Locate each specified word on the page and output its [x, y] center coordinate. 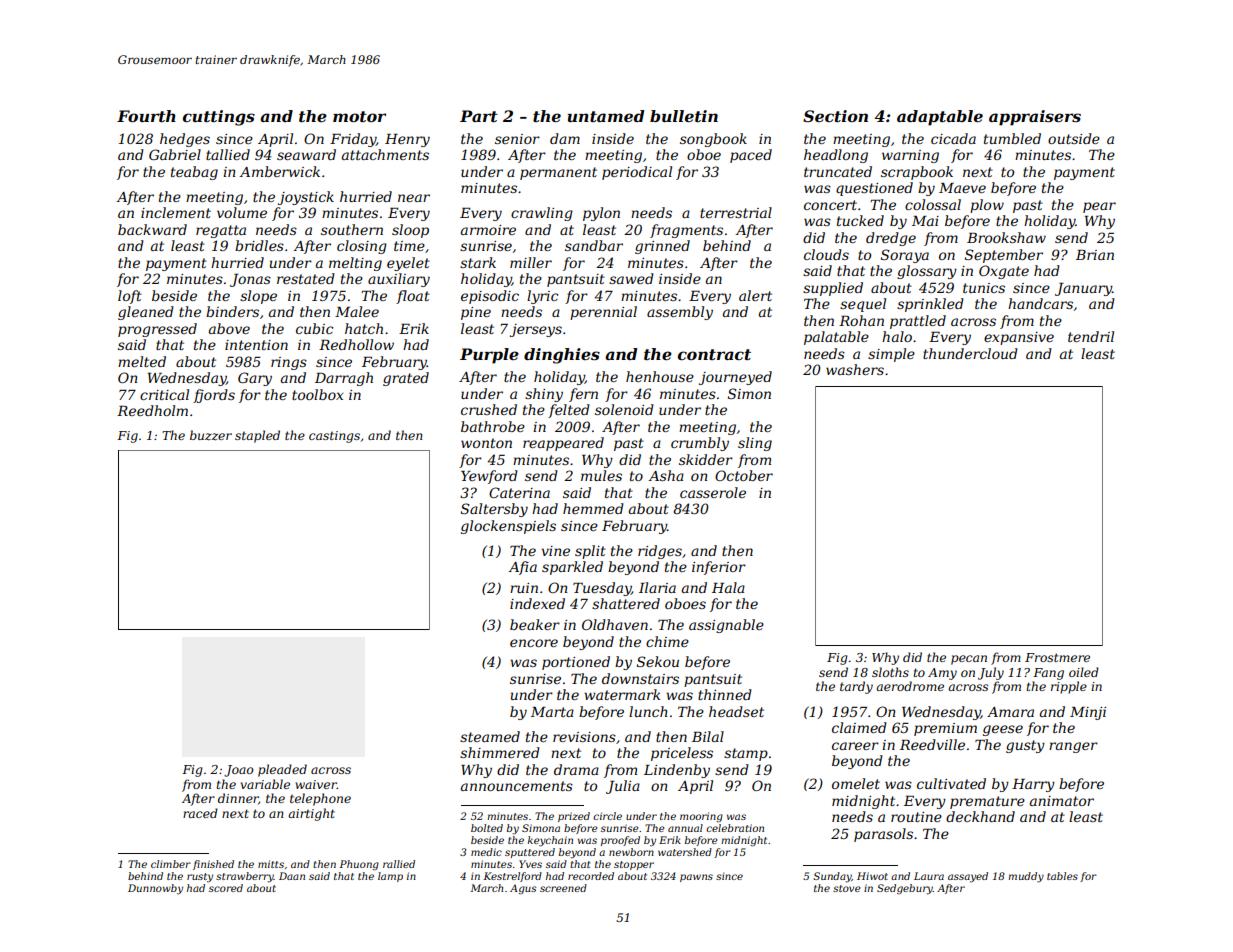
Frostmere [1057, 657]
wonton [486, 443]
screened [563, 888]
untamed [606, 116]
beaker [535, 624]
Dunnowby [155, 889]
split [590, 552]
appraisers [1035, 118]
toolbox [317, 394]
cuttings [219, 118]
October [744, 475]
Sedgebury [905, 889]
